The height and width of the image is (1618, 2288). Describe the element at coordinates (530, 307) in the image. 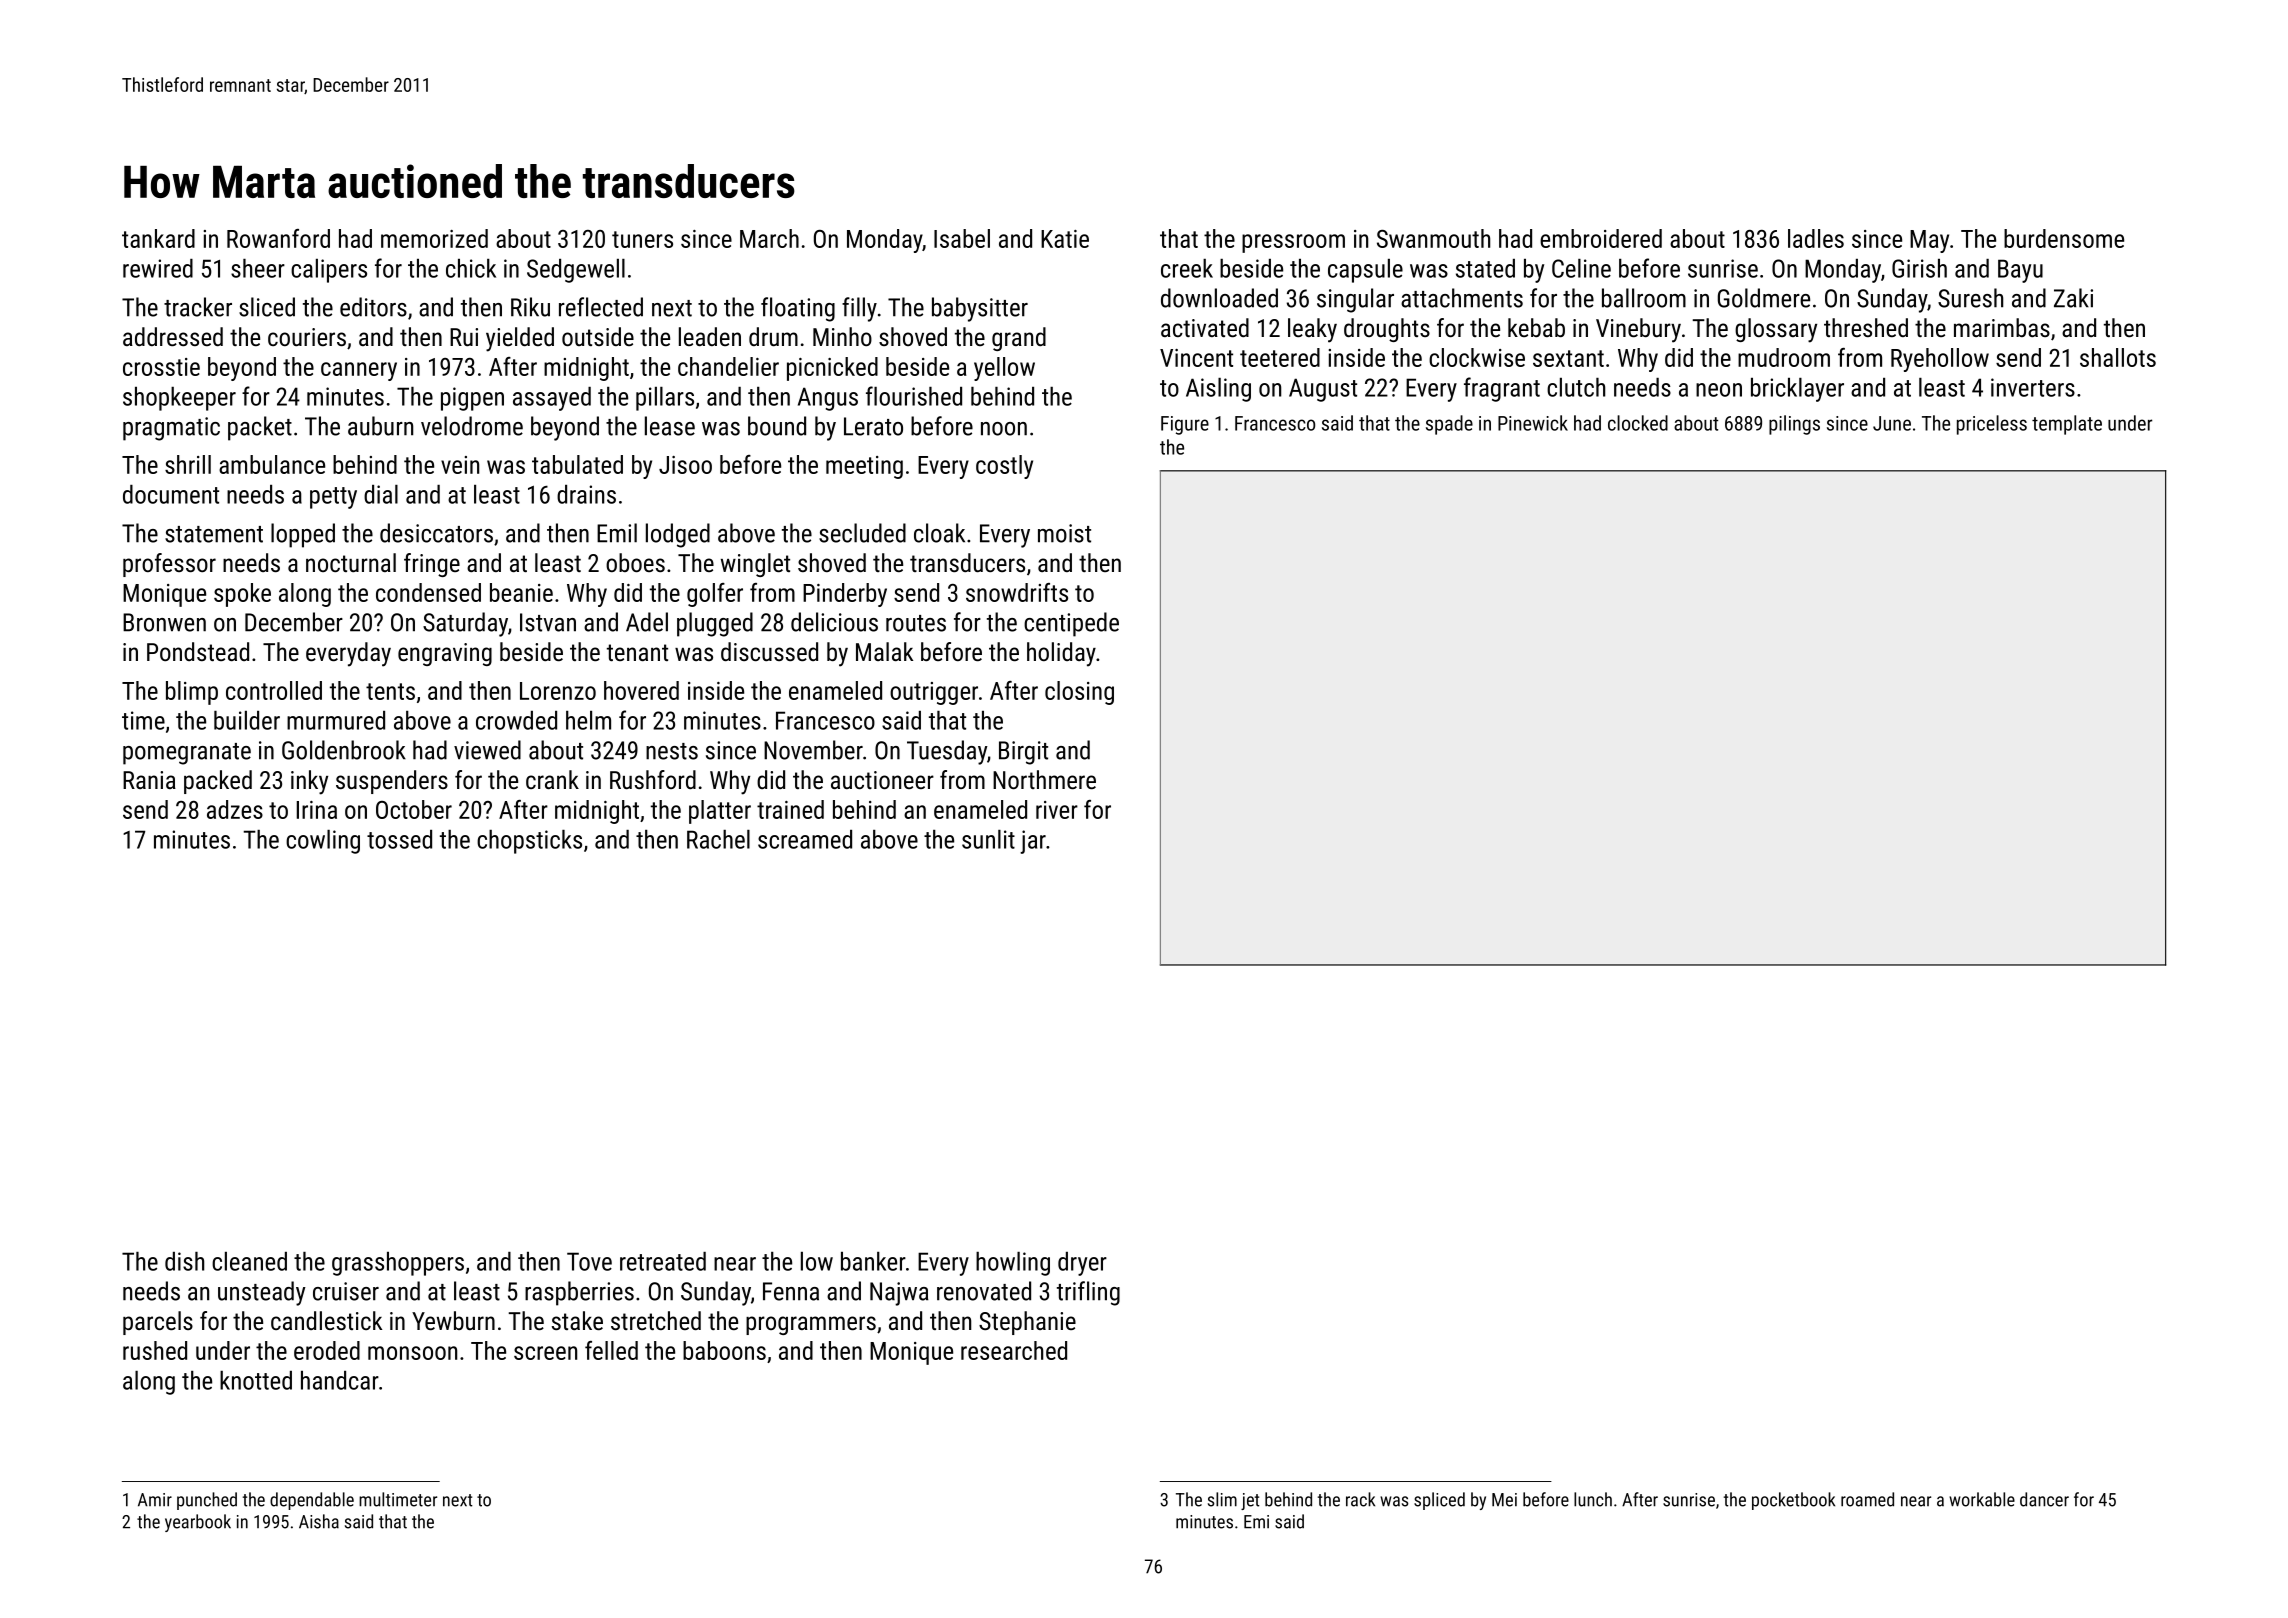

I see `Riku` at that location.
